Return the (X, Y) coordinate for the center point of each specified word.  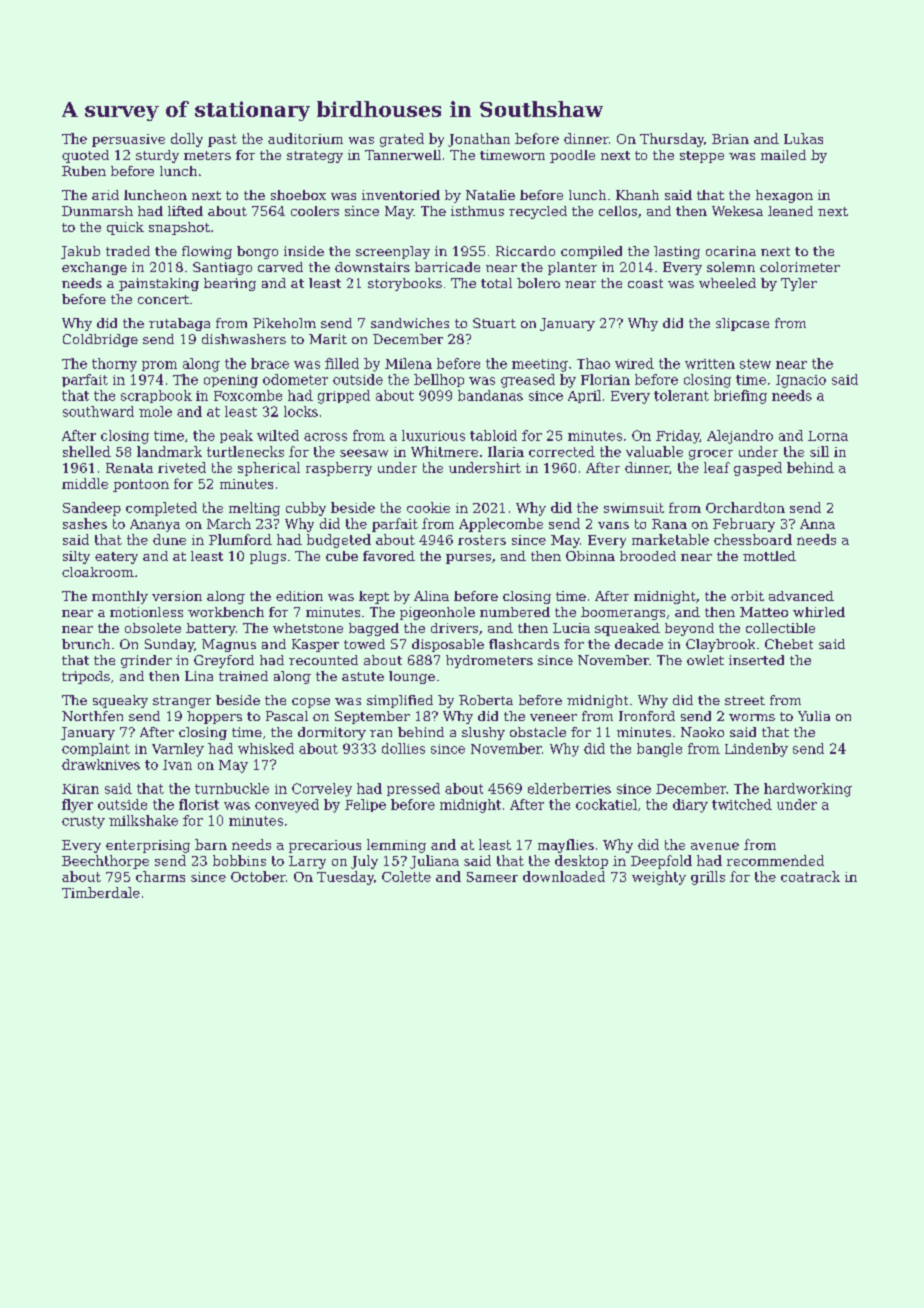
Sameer (492, 877)
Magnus (229, 645)
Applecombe (501, 525)
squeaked (627, 629)
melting (254, 509)
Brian (730, 139)
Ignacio (801, 381)
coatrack (810, 876)
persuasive (128, 140)
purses (468, 559)
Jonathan (479, 140)
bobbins (239, 860)
